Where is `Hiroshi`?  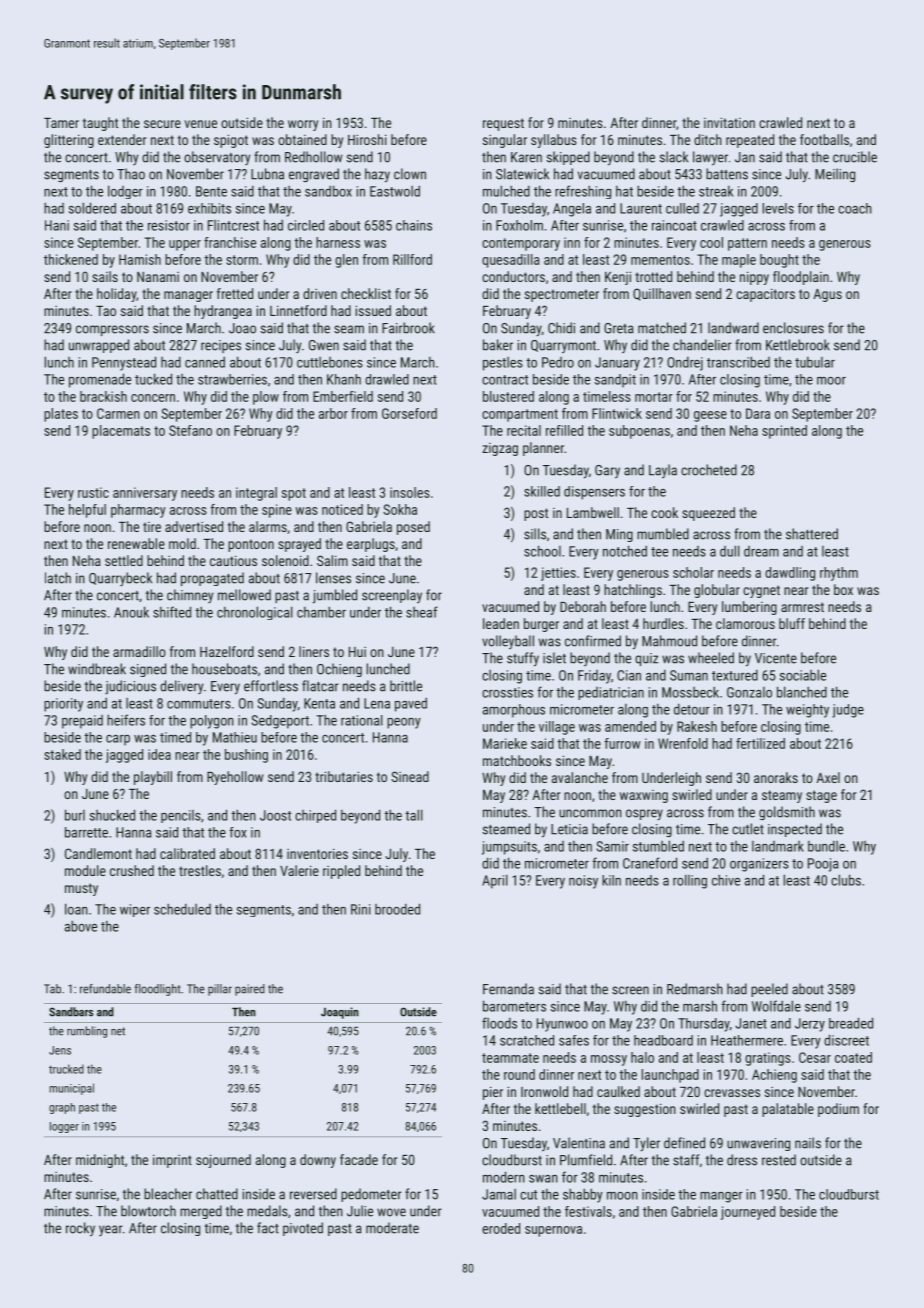
Hiroshi is located at coordinates (367, 139).
